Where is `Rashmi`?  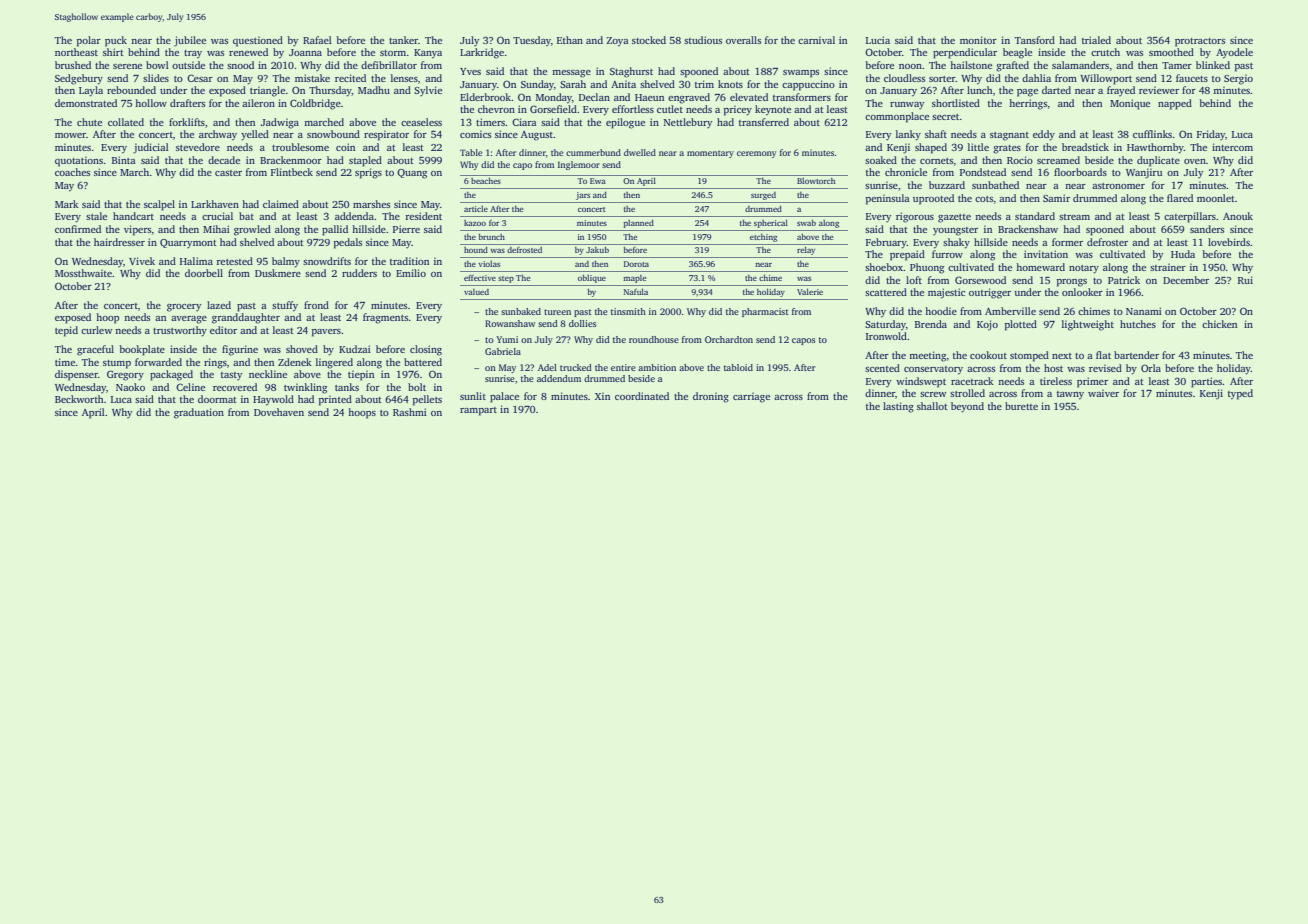
Rashmi is located at coordinates (410, 412).
